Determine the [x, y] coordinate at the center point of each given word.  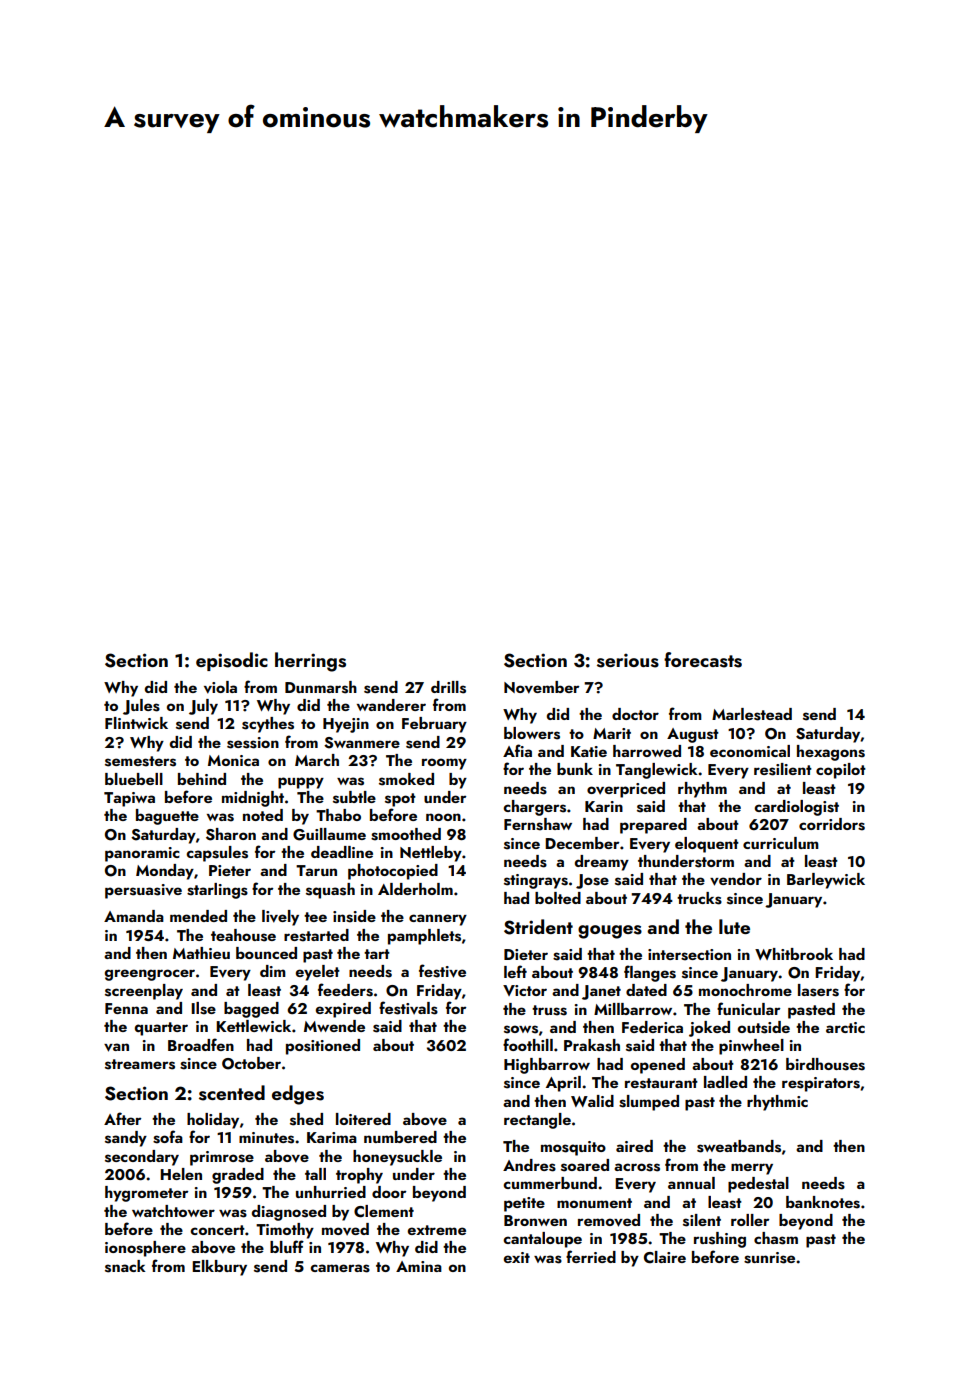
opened [658, 1066]
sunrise [769, 1258]
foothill [528, 1044]
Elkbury [219, 1268]
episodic [232, 661]
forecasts [703, 660]
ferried [591, 1256]
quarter [161, 1029]
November [541, 687]
